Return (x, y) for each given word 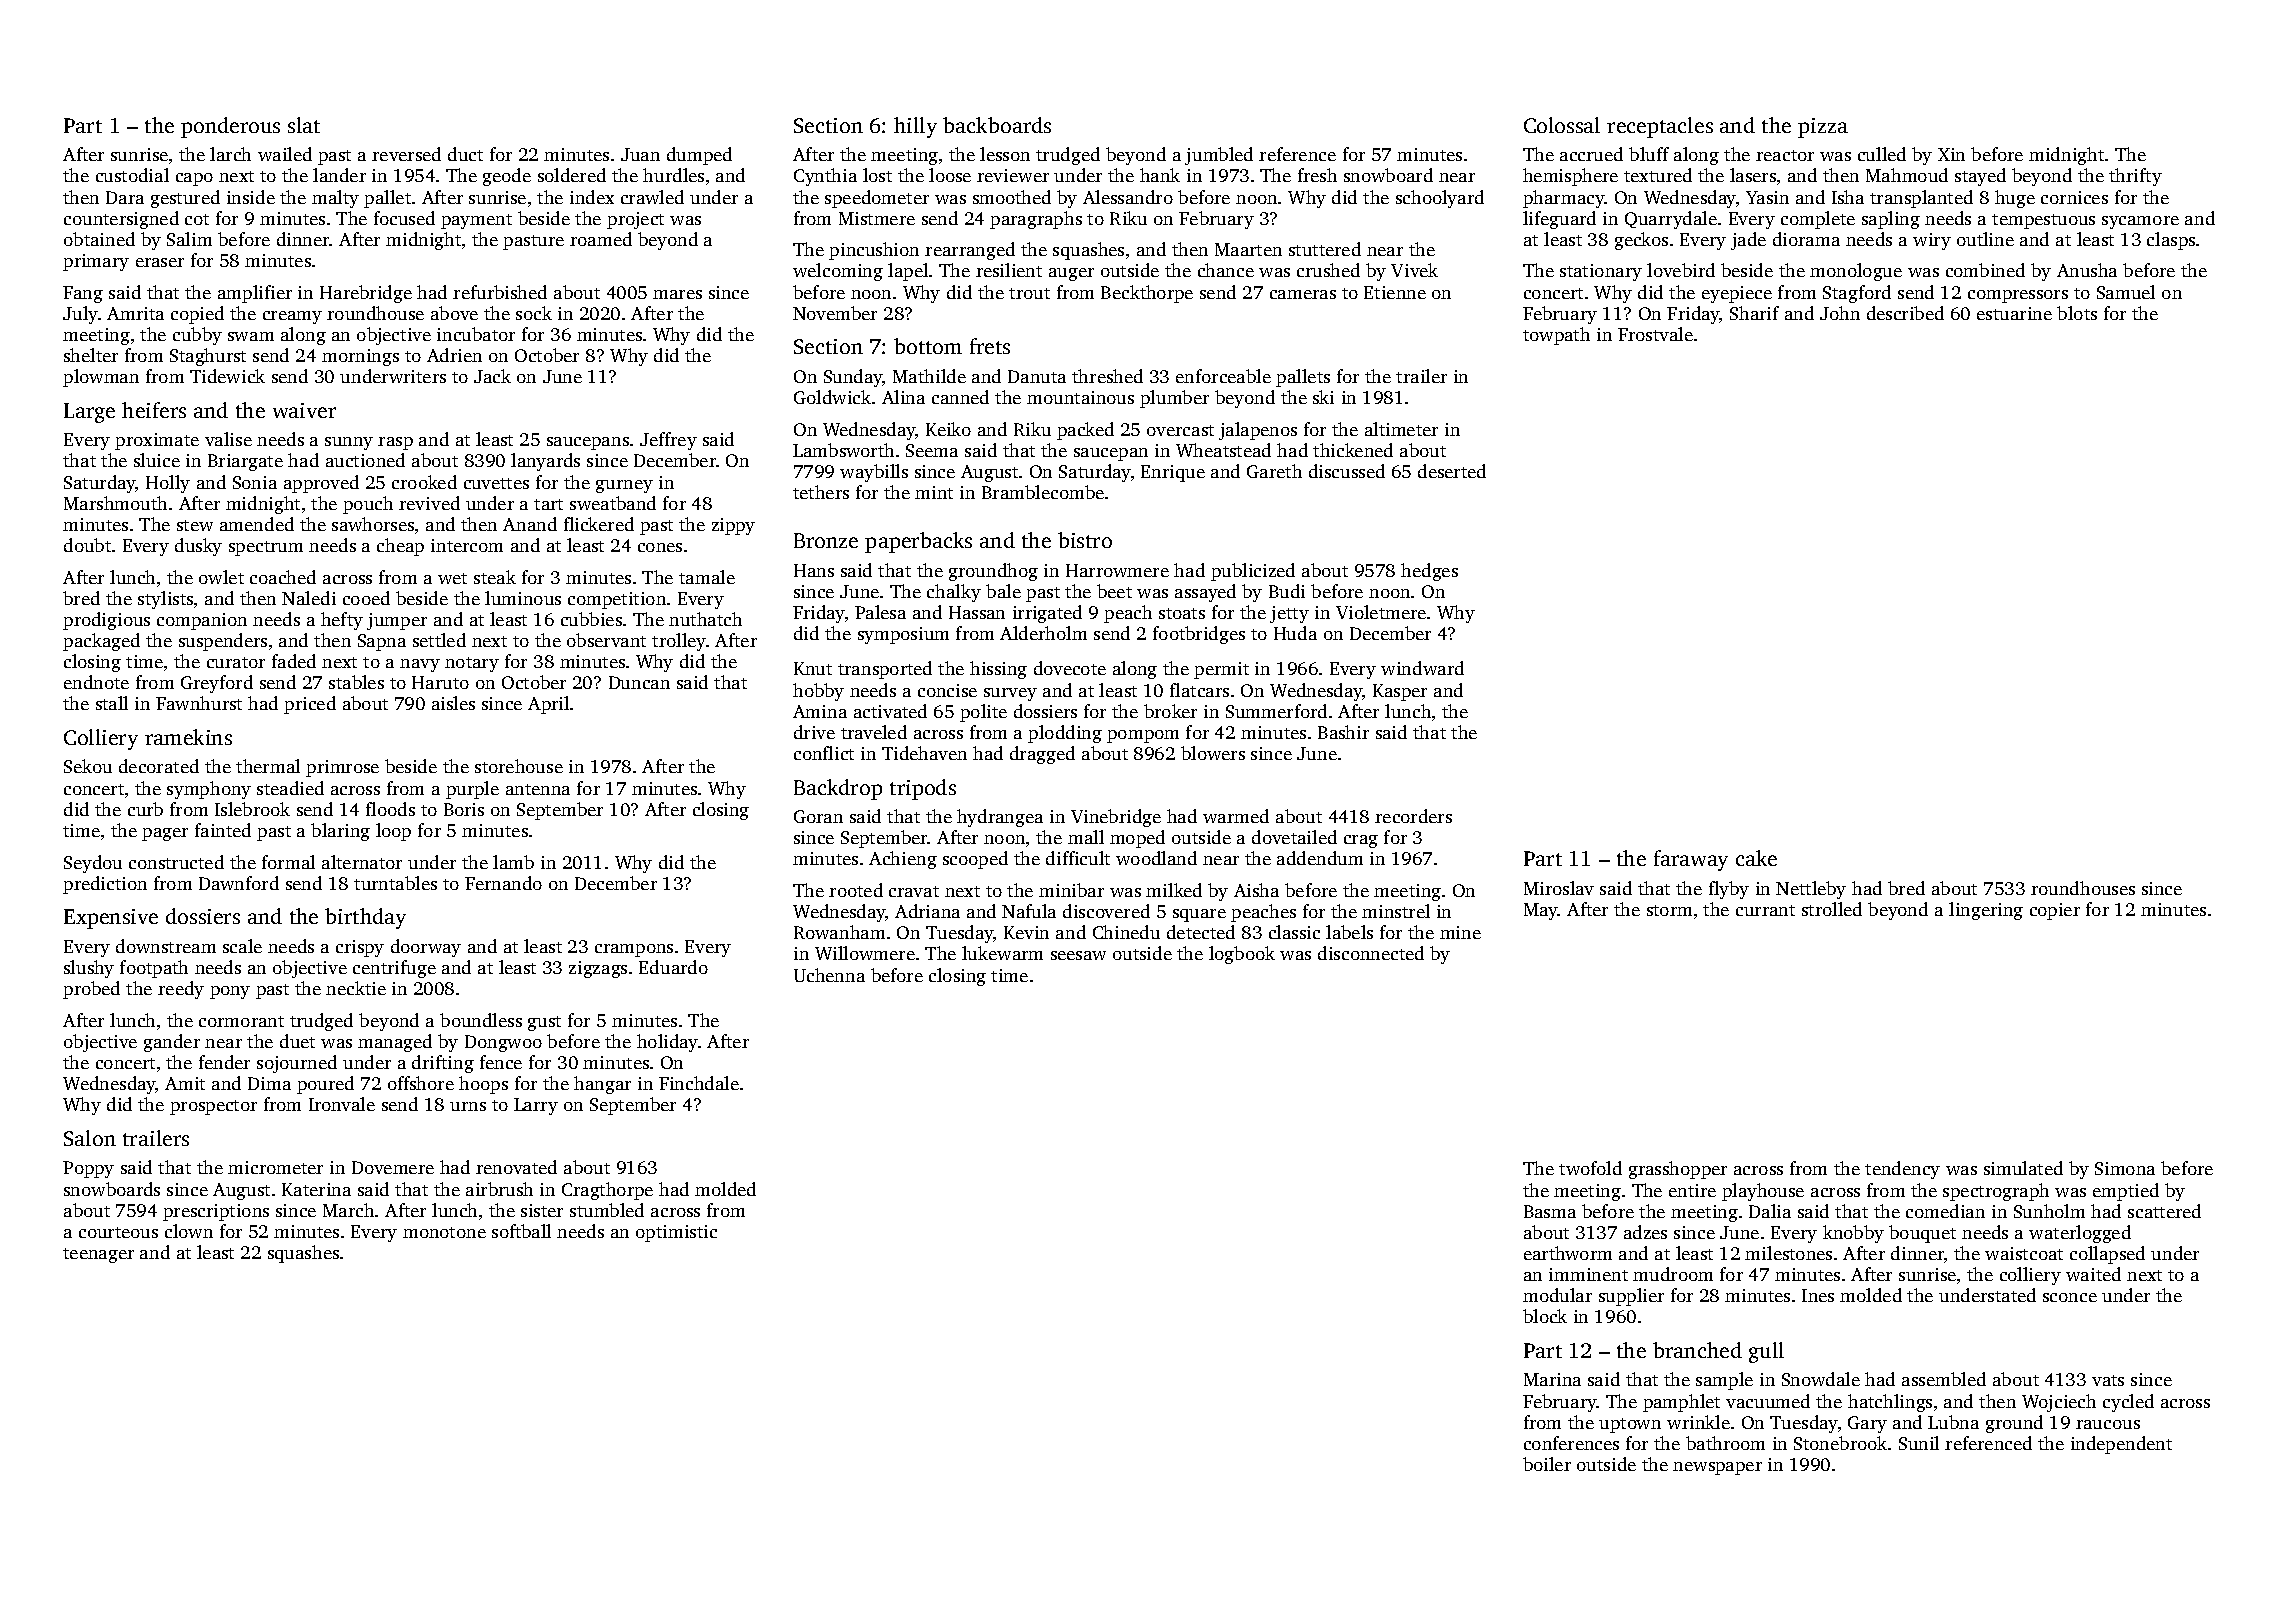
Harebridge (366, 294)
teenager (98, 1255)
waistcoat (2024, 1253)
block (1545, 1316)
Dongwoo (503, 1043)
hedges (1429, 572)
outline (1985, 239)
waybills (874, 473)
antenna (538, 789)
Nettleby (1811, 890)
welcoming (838, 272)
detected (1201, 932)
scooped (975, 860)
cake (1756, 858)
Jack (492, 376)
